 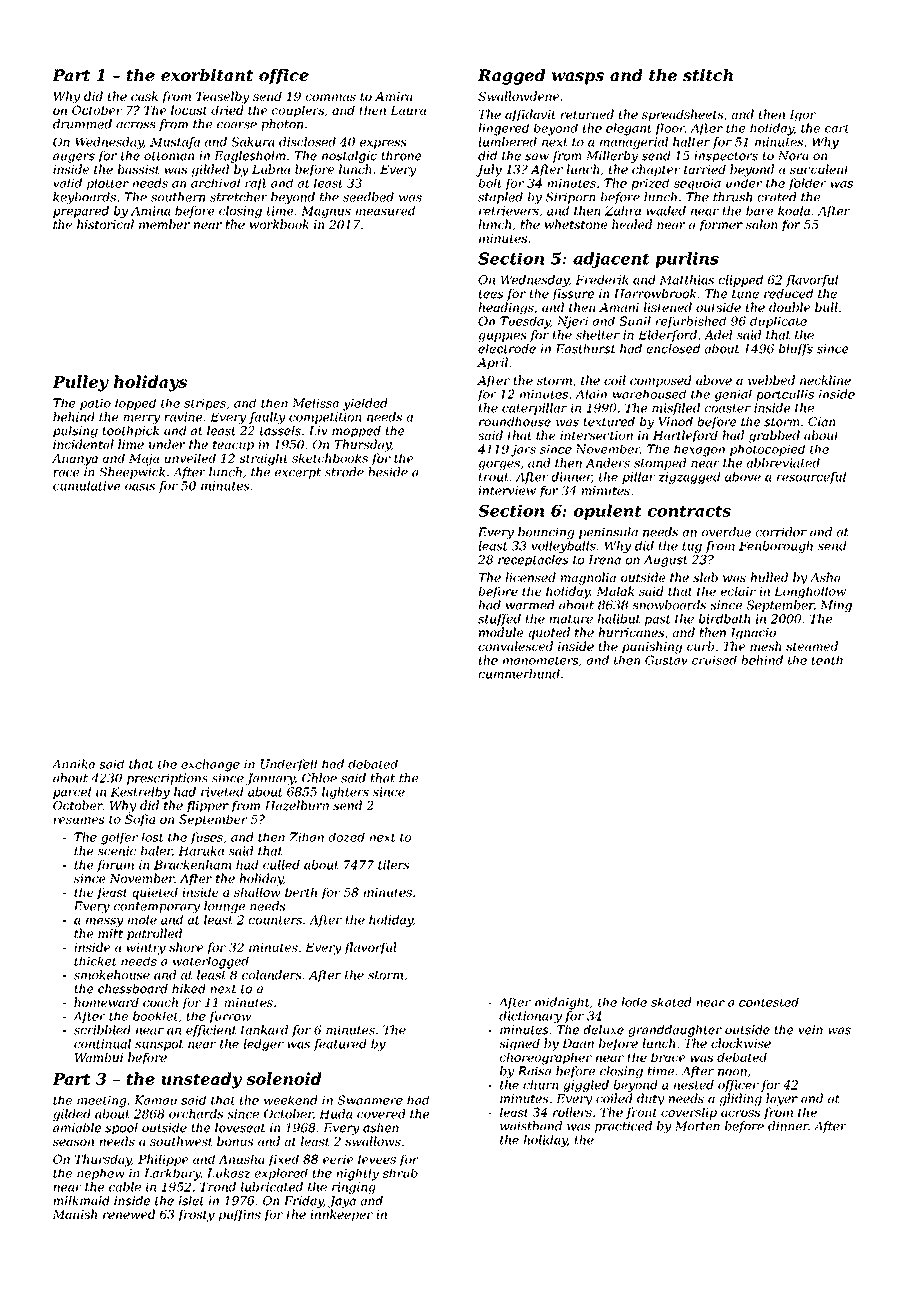 I want to click on folder, so click(x=807, y=184).
